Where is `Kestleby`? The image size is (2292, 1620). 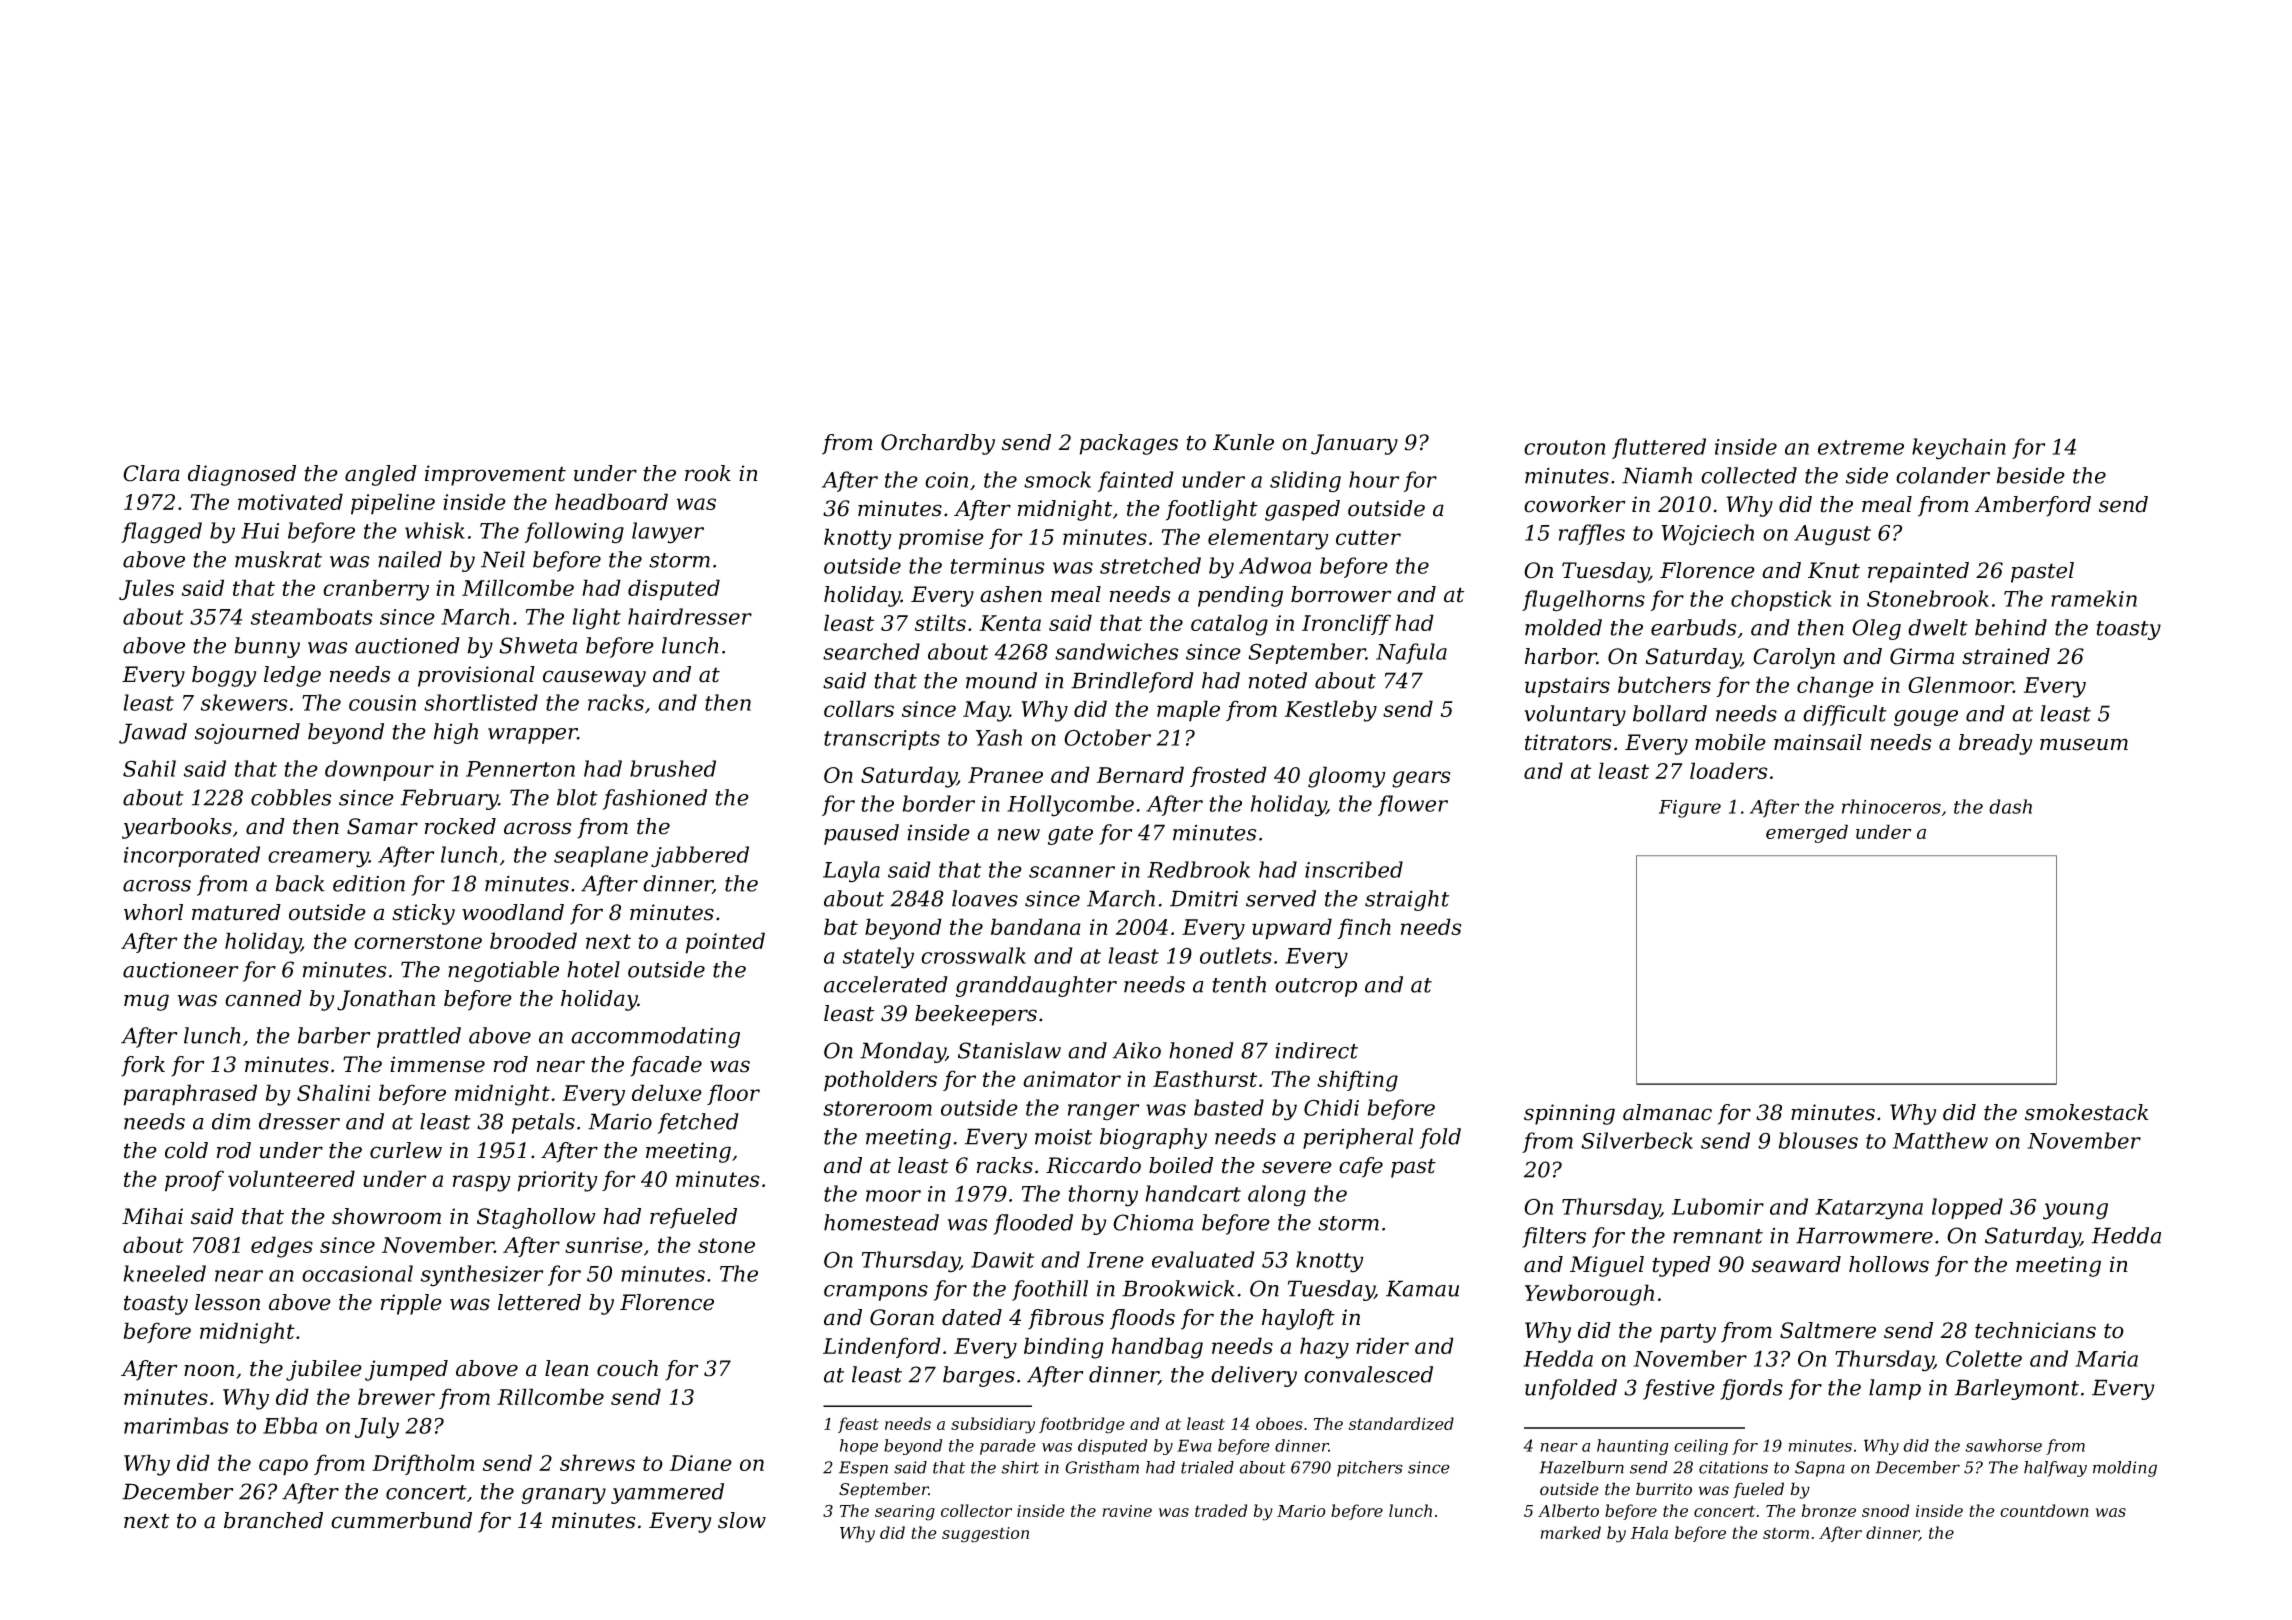 Kestleby is located at coordinates (1331, 711).
